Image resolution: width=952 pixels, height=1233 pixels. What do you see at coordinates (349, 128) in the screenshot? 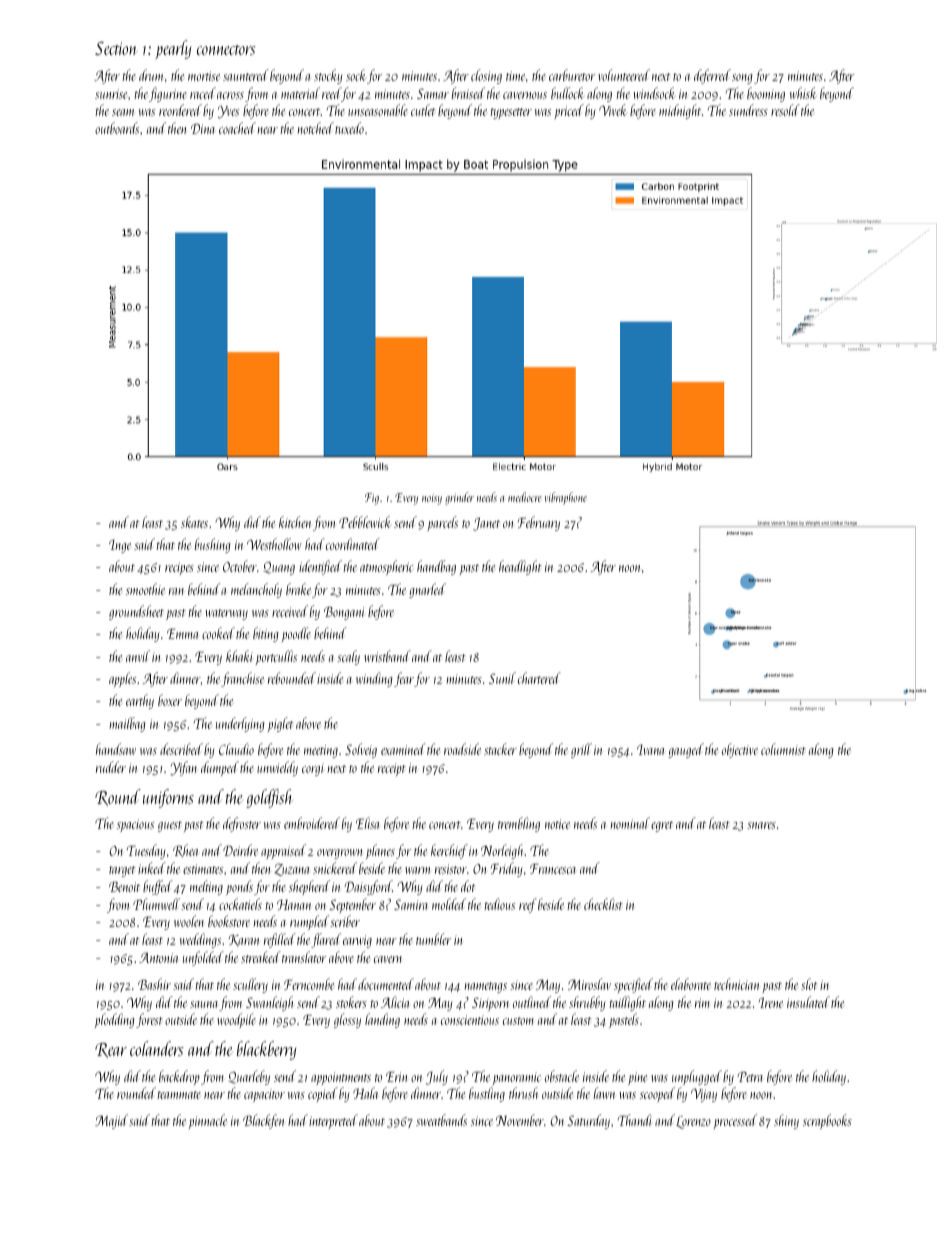
I see `tuxedo` at bounding box center [349, 128].
